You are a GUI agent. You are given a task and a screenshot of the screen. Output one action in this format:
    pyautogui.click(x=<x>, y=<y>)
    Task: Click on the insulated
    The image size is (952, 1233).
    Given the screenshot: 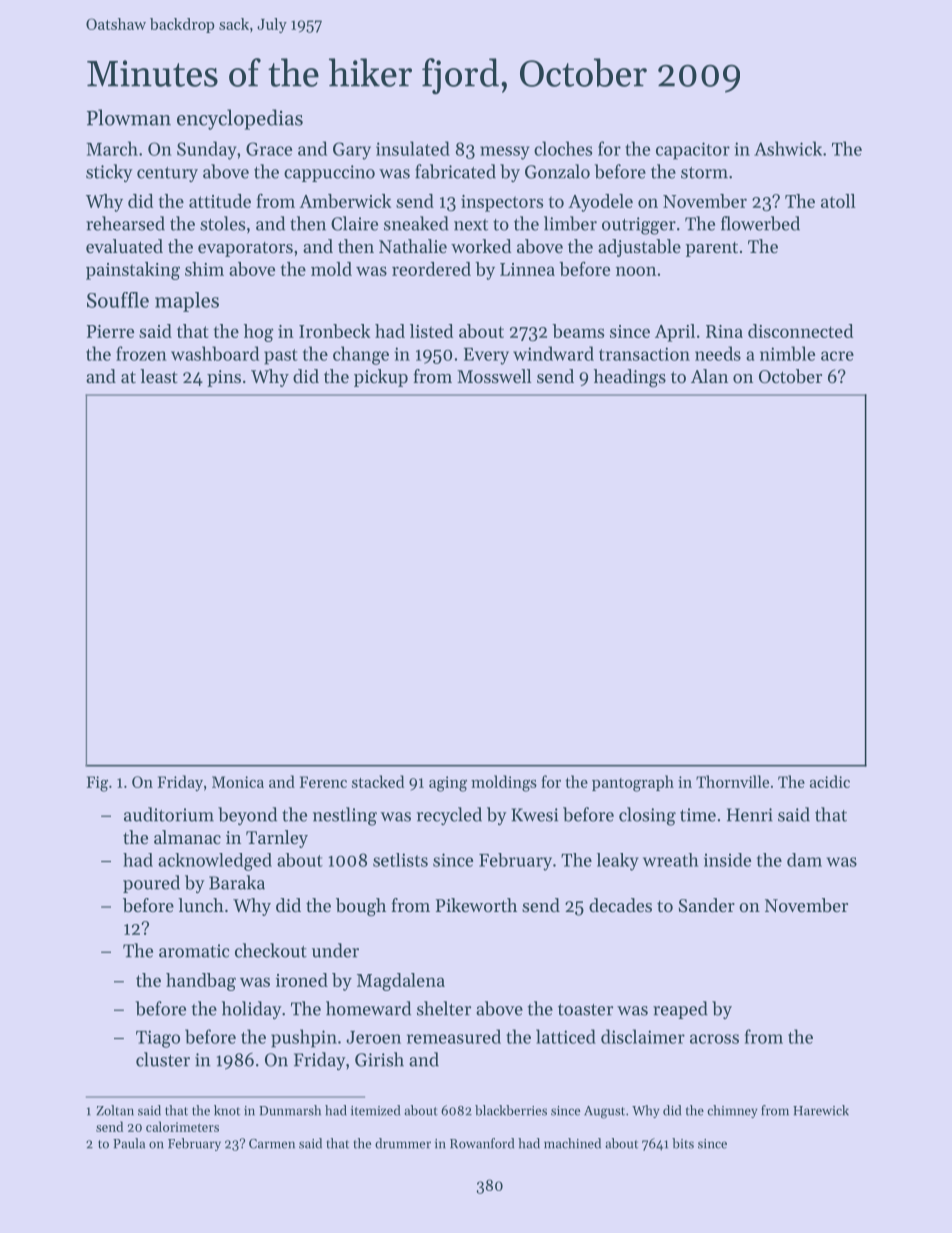 What is the action you would take?
    pyautogui.click(x=413, y=148)
